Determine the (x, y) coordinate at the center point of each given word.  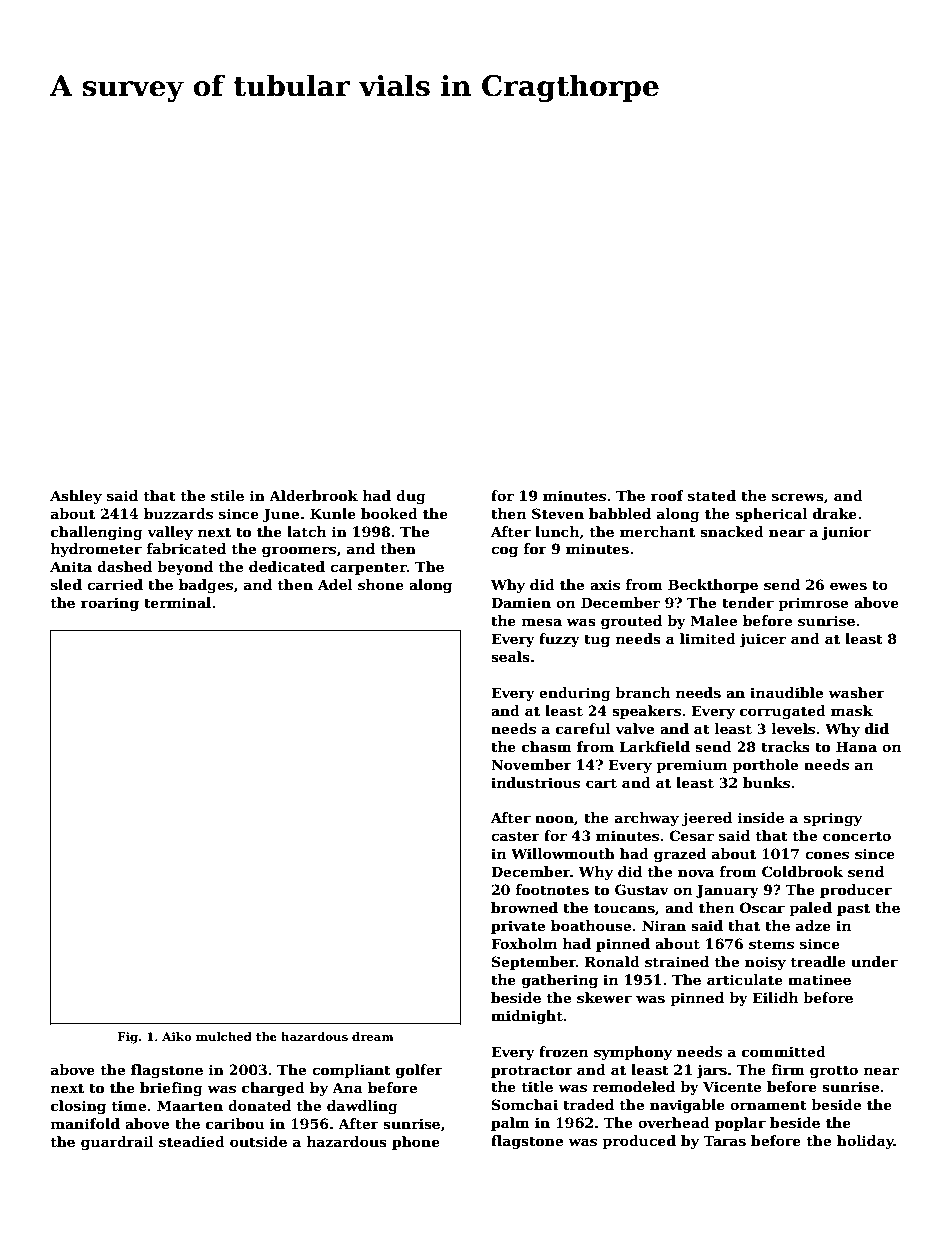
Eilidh (775, 997)
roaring (110, 604)
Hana (856, 746)
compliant (351, 1071)
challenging (97, 533)
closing (78, 1107)
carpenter (368, 568)
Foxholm (524, 943)
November (531, 764)
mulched (224, 1036)
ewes (848, 586)
